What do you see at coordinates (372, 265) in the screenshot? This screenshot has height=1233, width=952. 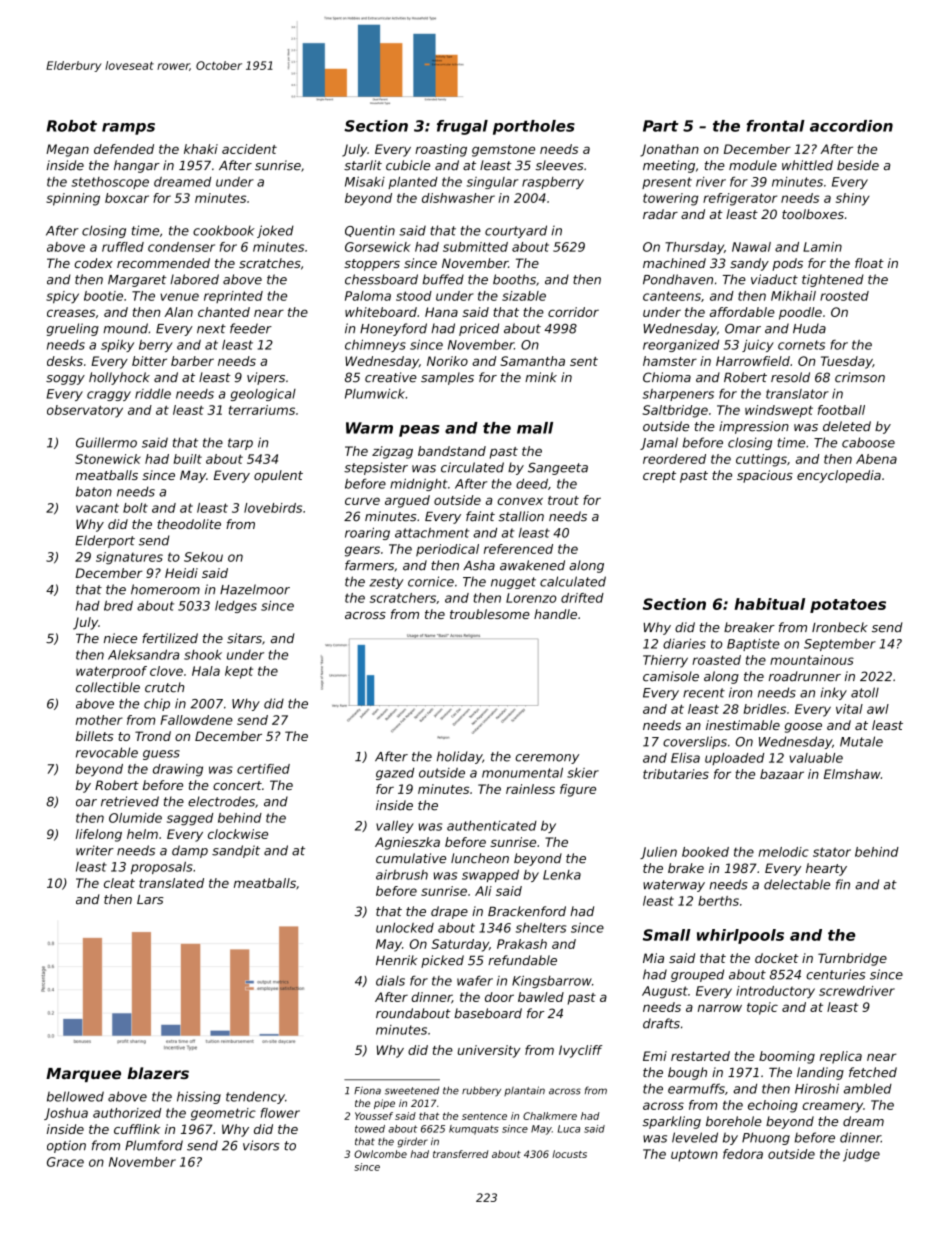 I see `stoppers` at bounding box center [372, 265].
